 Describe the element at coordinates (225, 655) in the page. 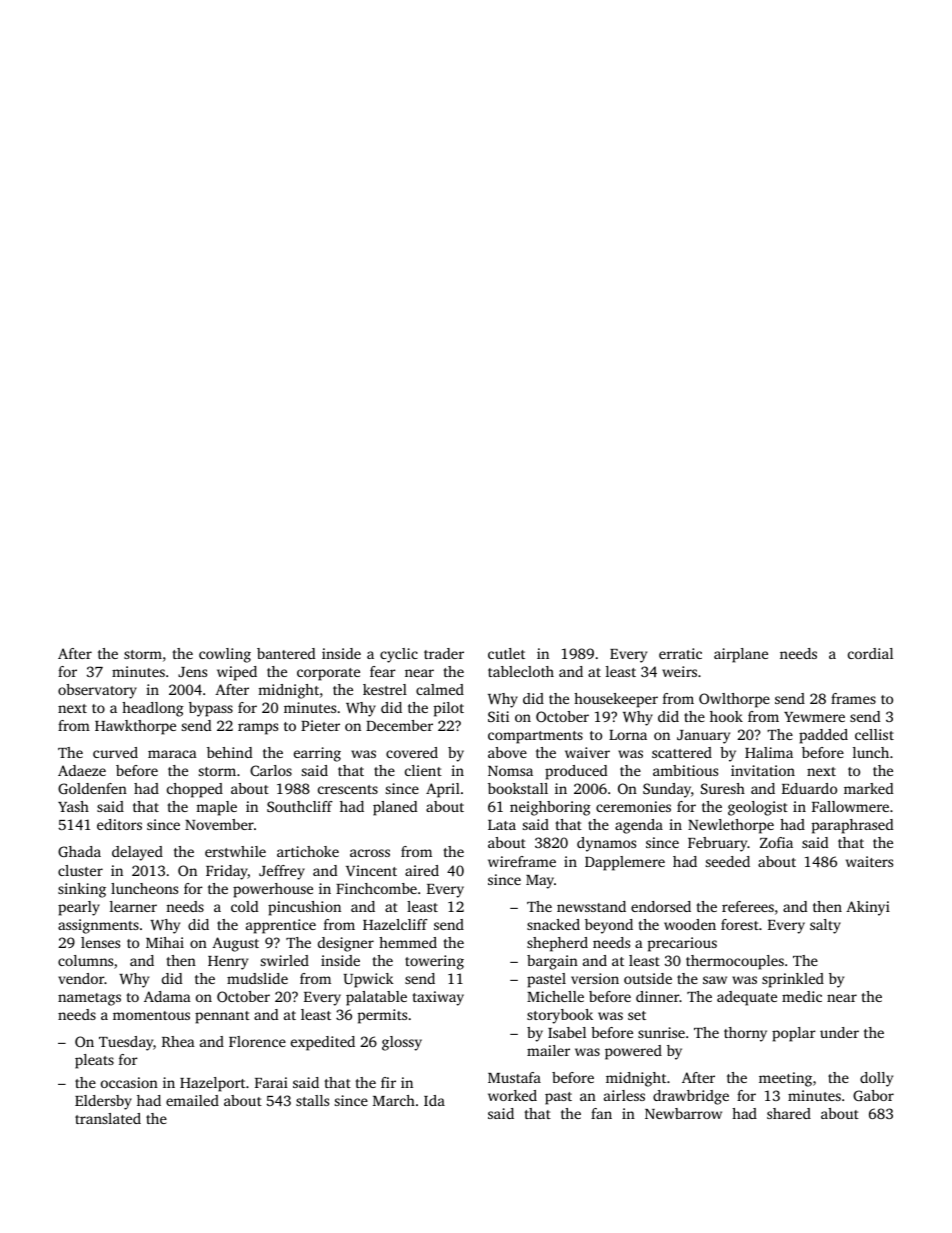

I see `cowling` at that location.
